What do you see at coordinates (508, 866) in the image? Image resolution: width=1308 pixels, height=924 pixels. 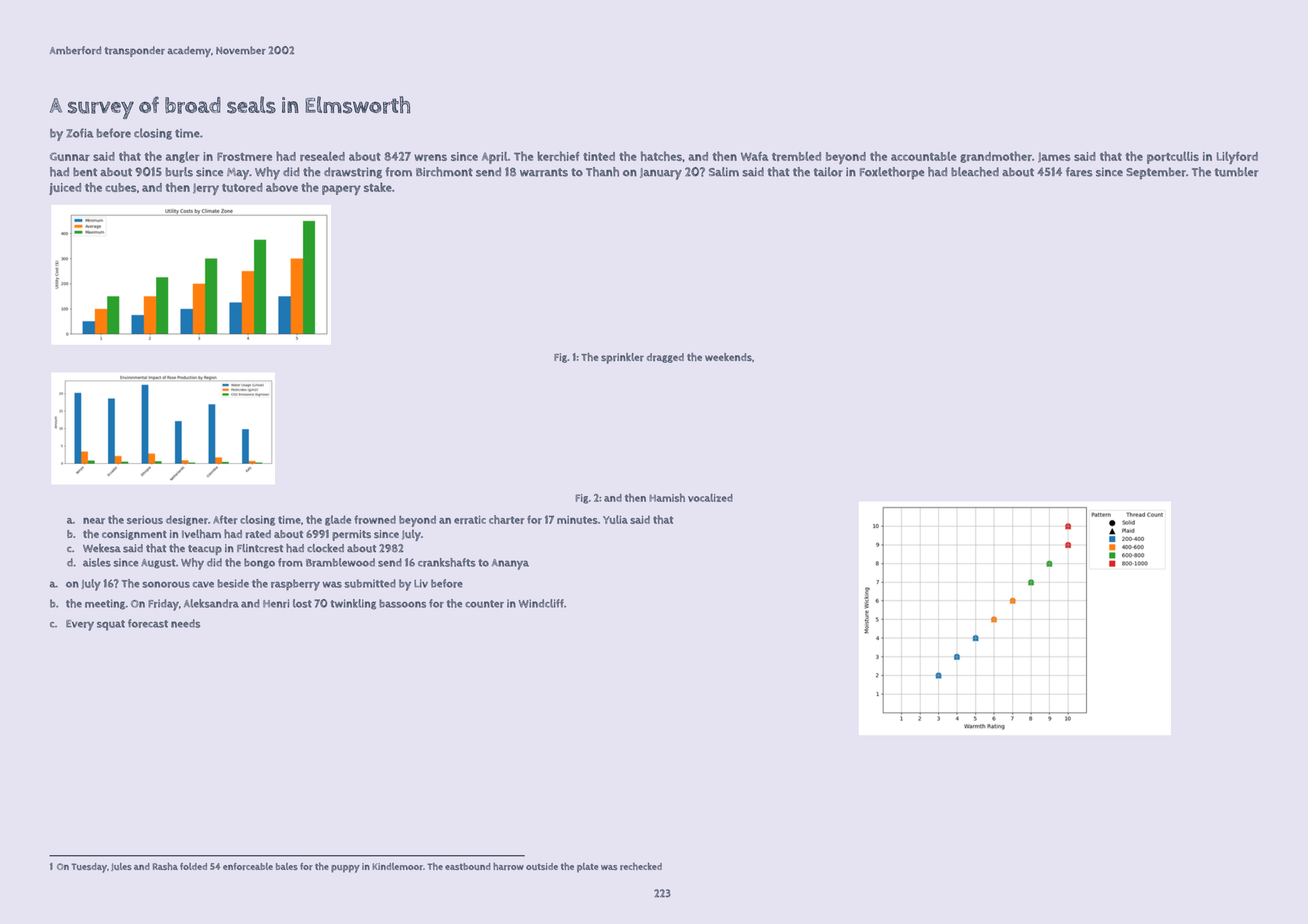 I see `harrow` at bounding box center [508, 866].
